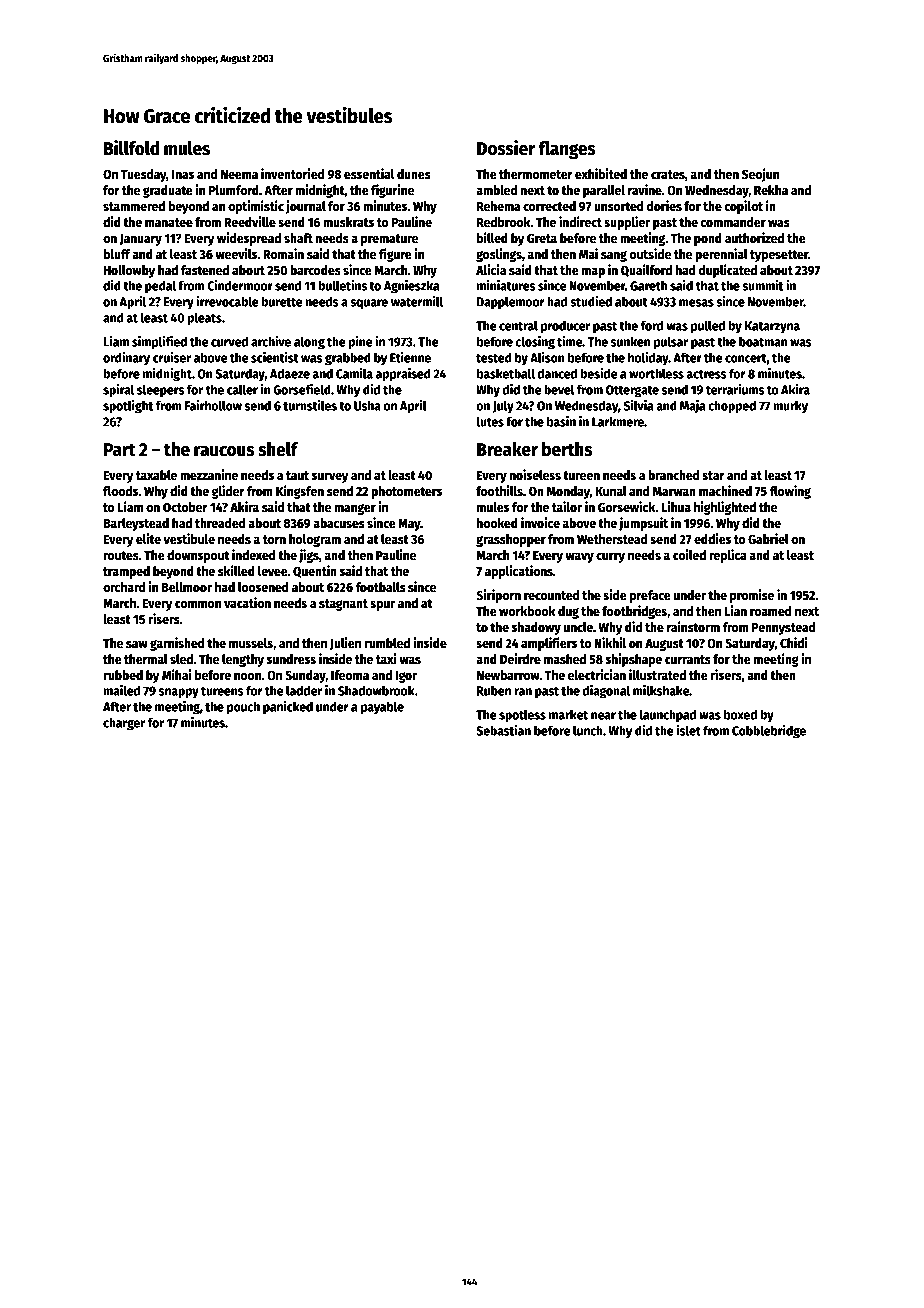 Image resolution: width=924 pixels, height=1308 pixels. Describe the element at coordinates (410, 357) in the screenshot. I see `Etienne` at that location.
